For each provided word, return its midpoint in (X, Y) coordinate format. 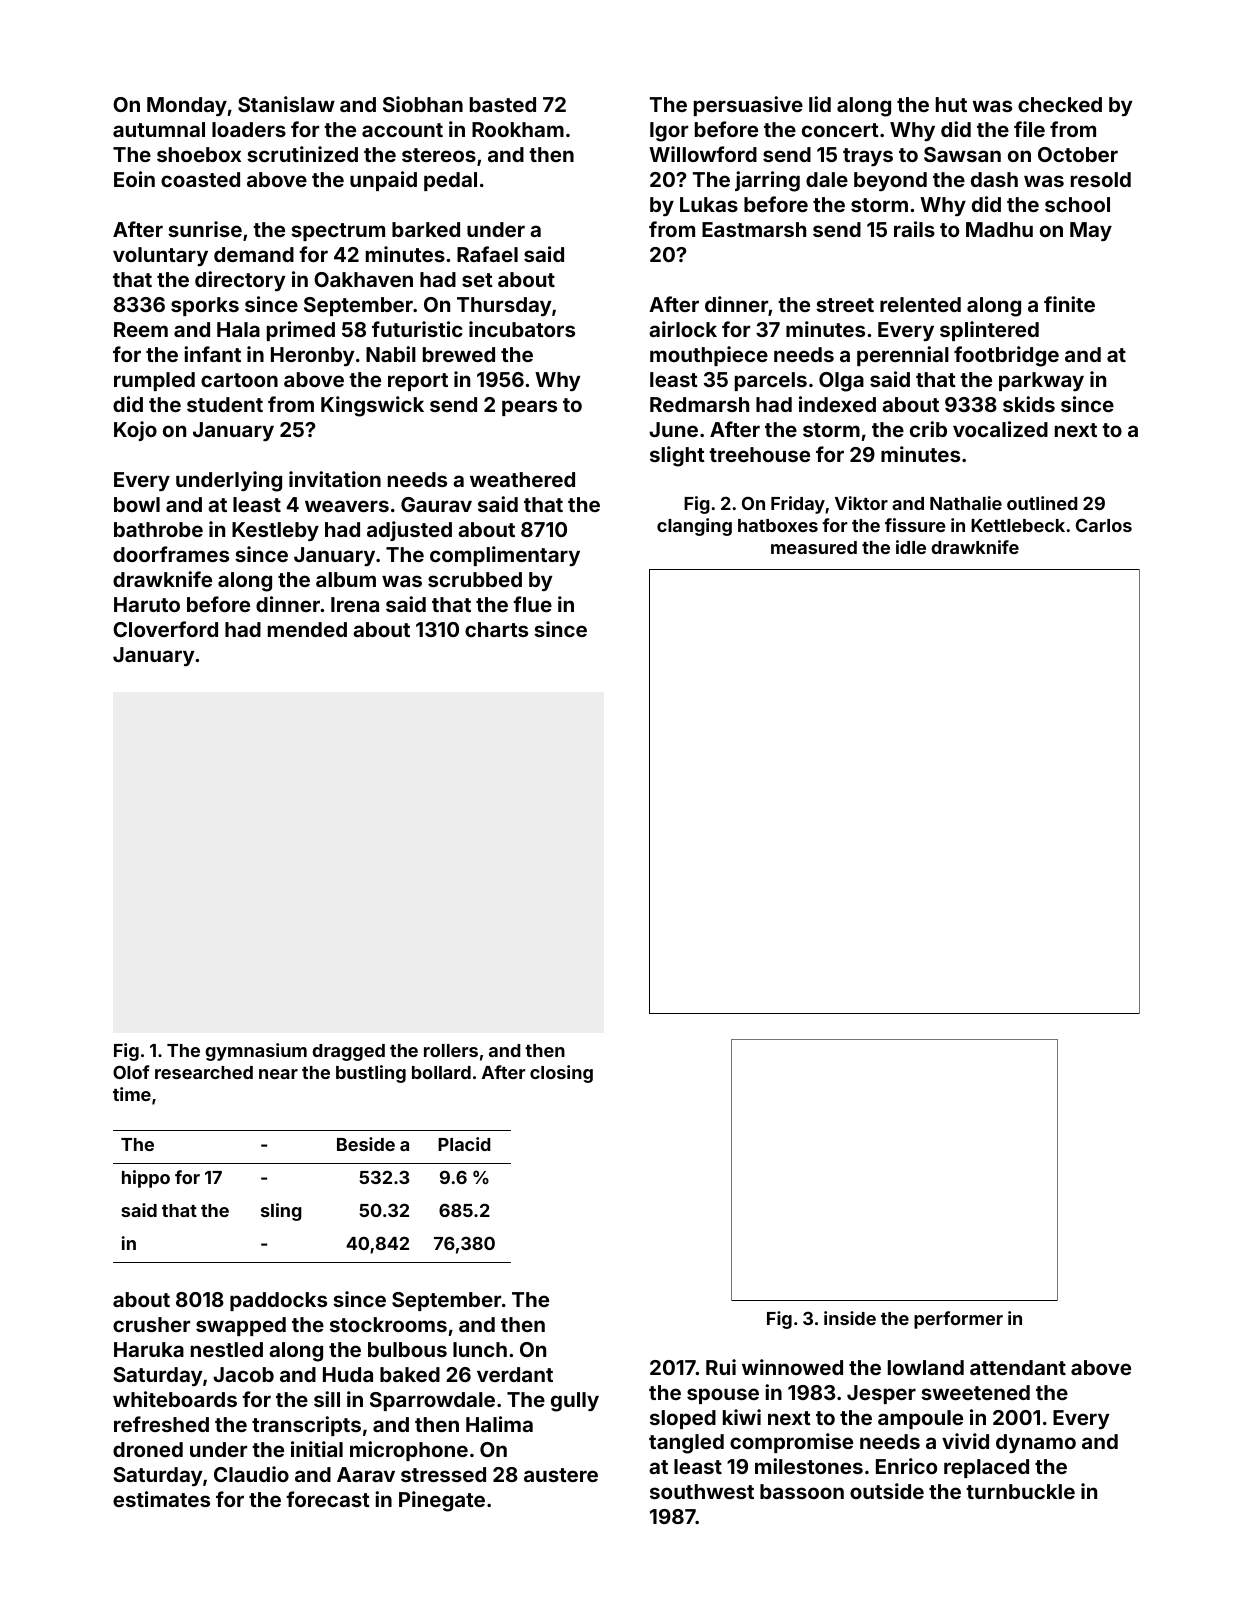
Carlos (1104, 525)
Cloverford (165, 629)
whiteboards (175, 1399)
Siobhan (423, 104)
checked (1060, 104)
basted (503, 104)
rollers (451, 1050)
